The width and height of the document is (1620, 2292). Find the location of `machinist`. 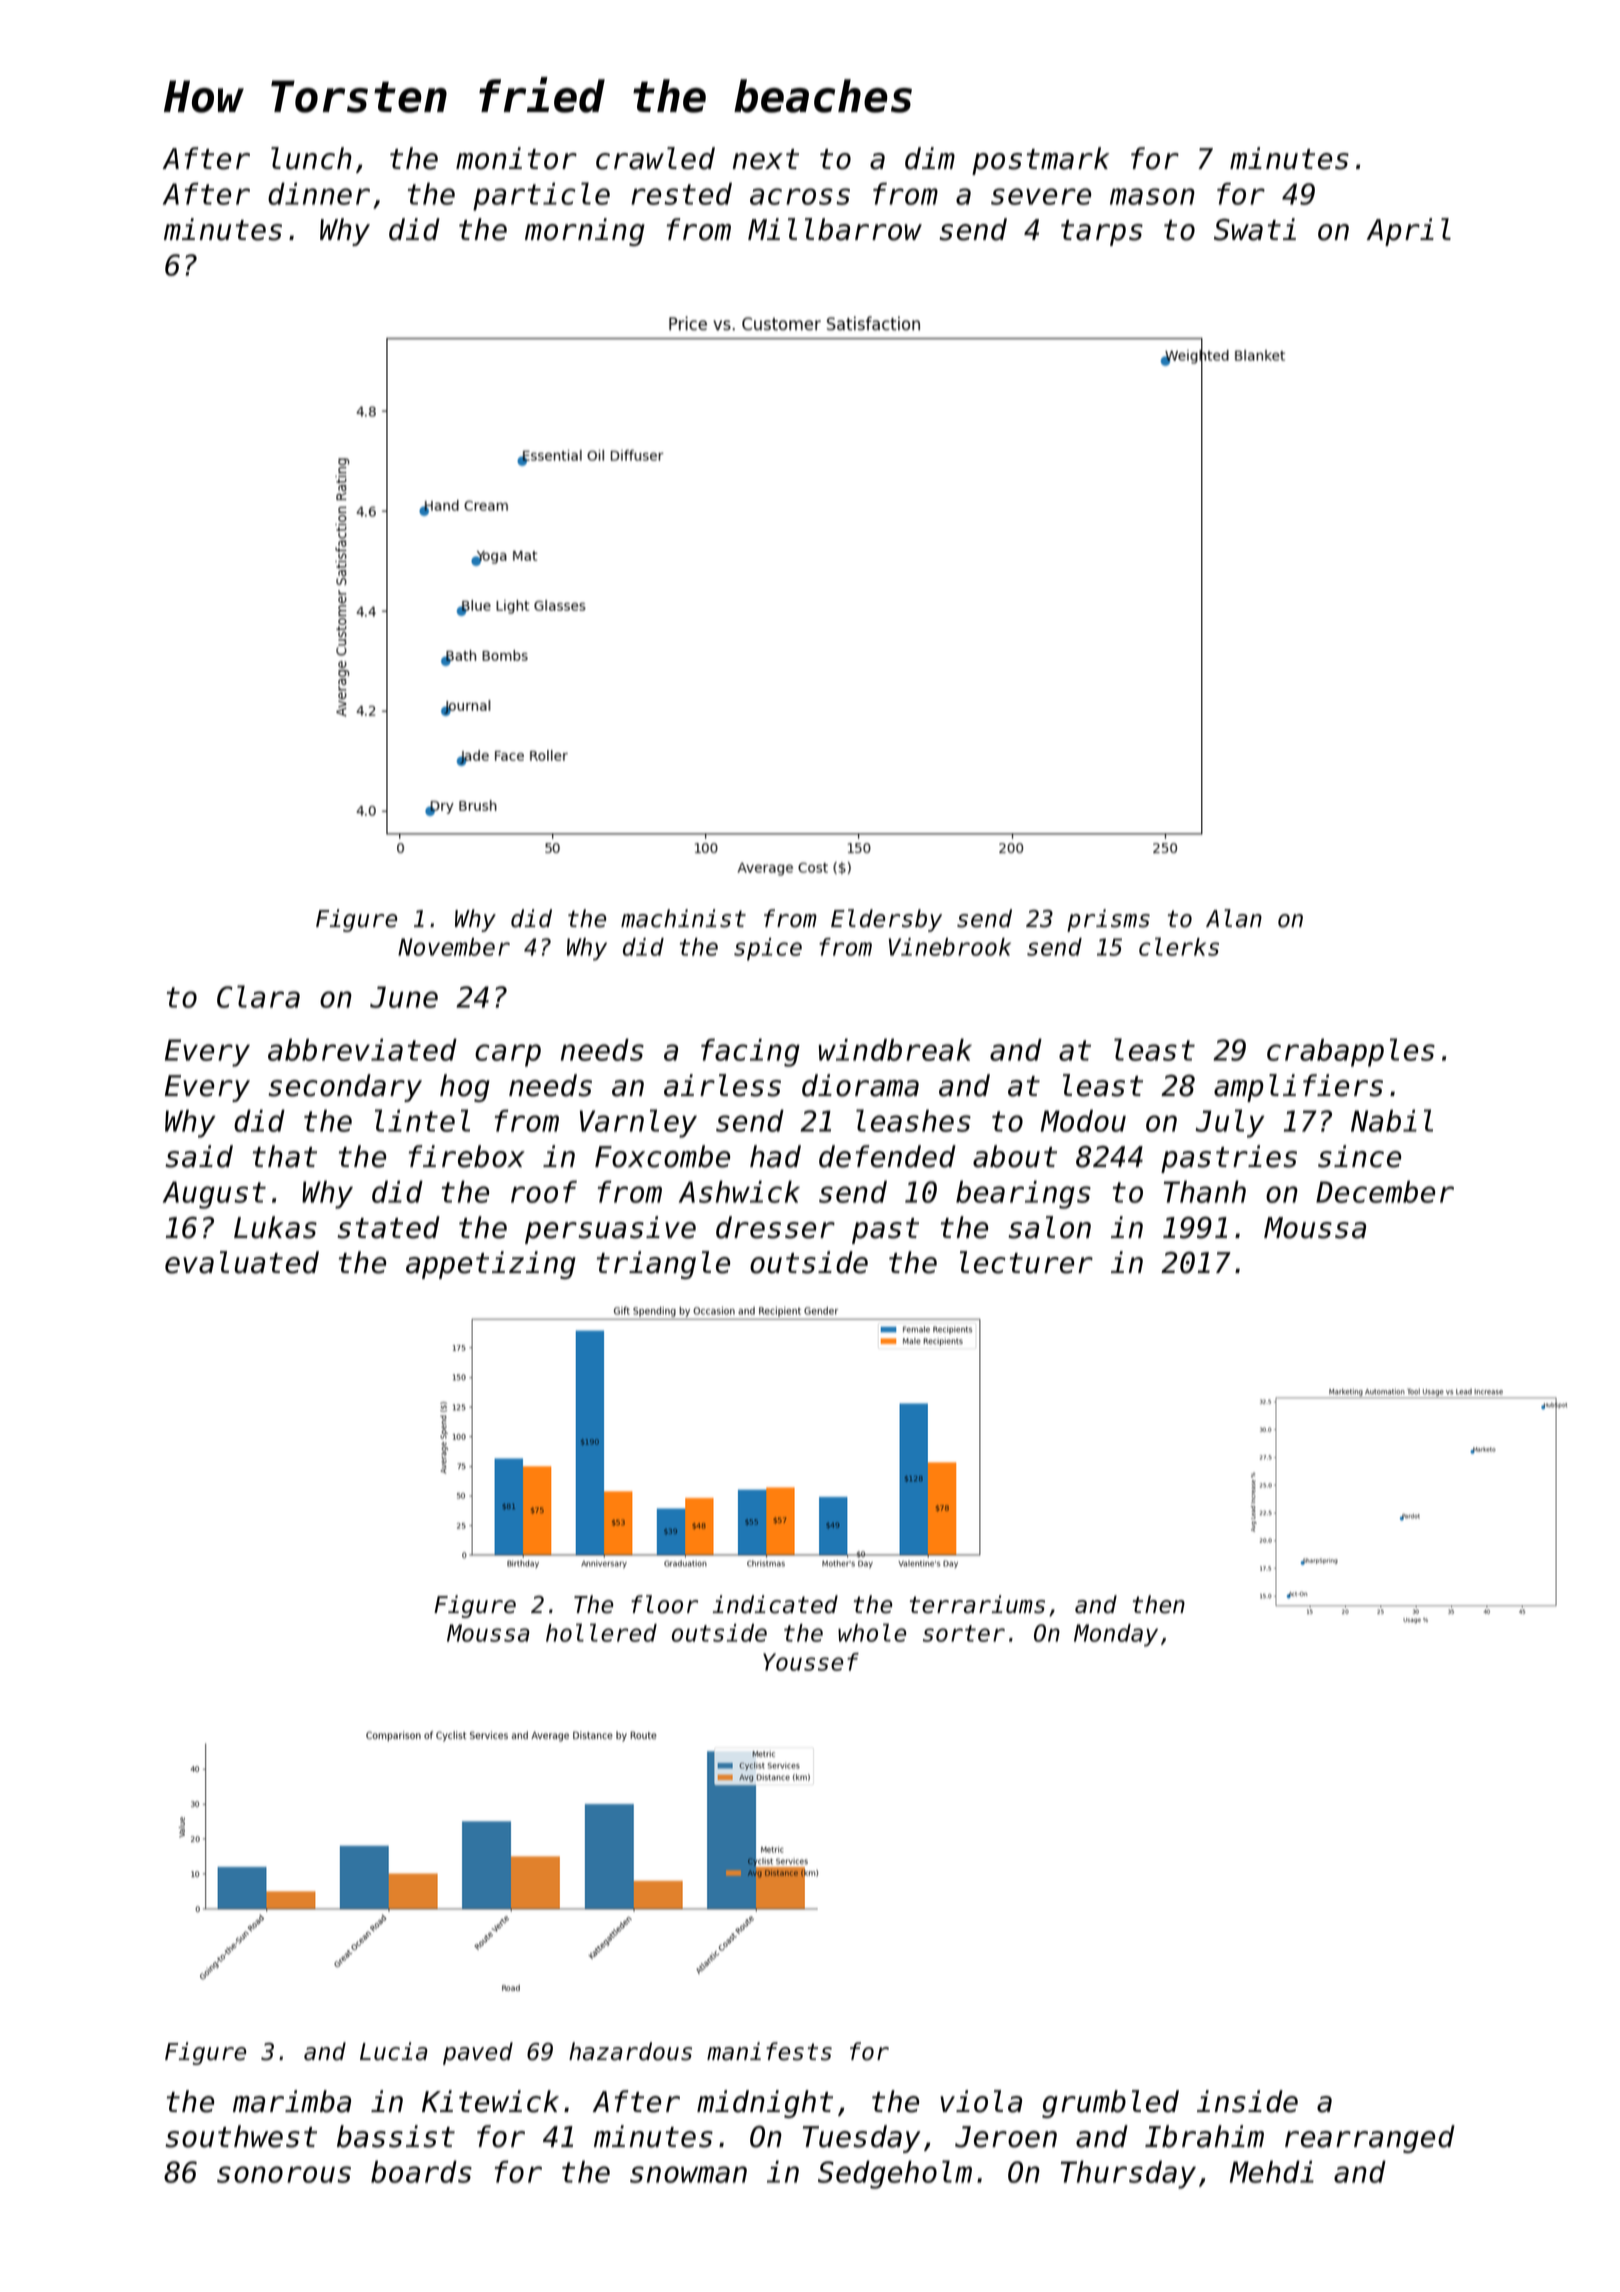

machinist is located at coordinates (683, 918).
